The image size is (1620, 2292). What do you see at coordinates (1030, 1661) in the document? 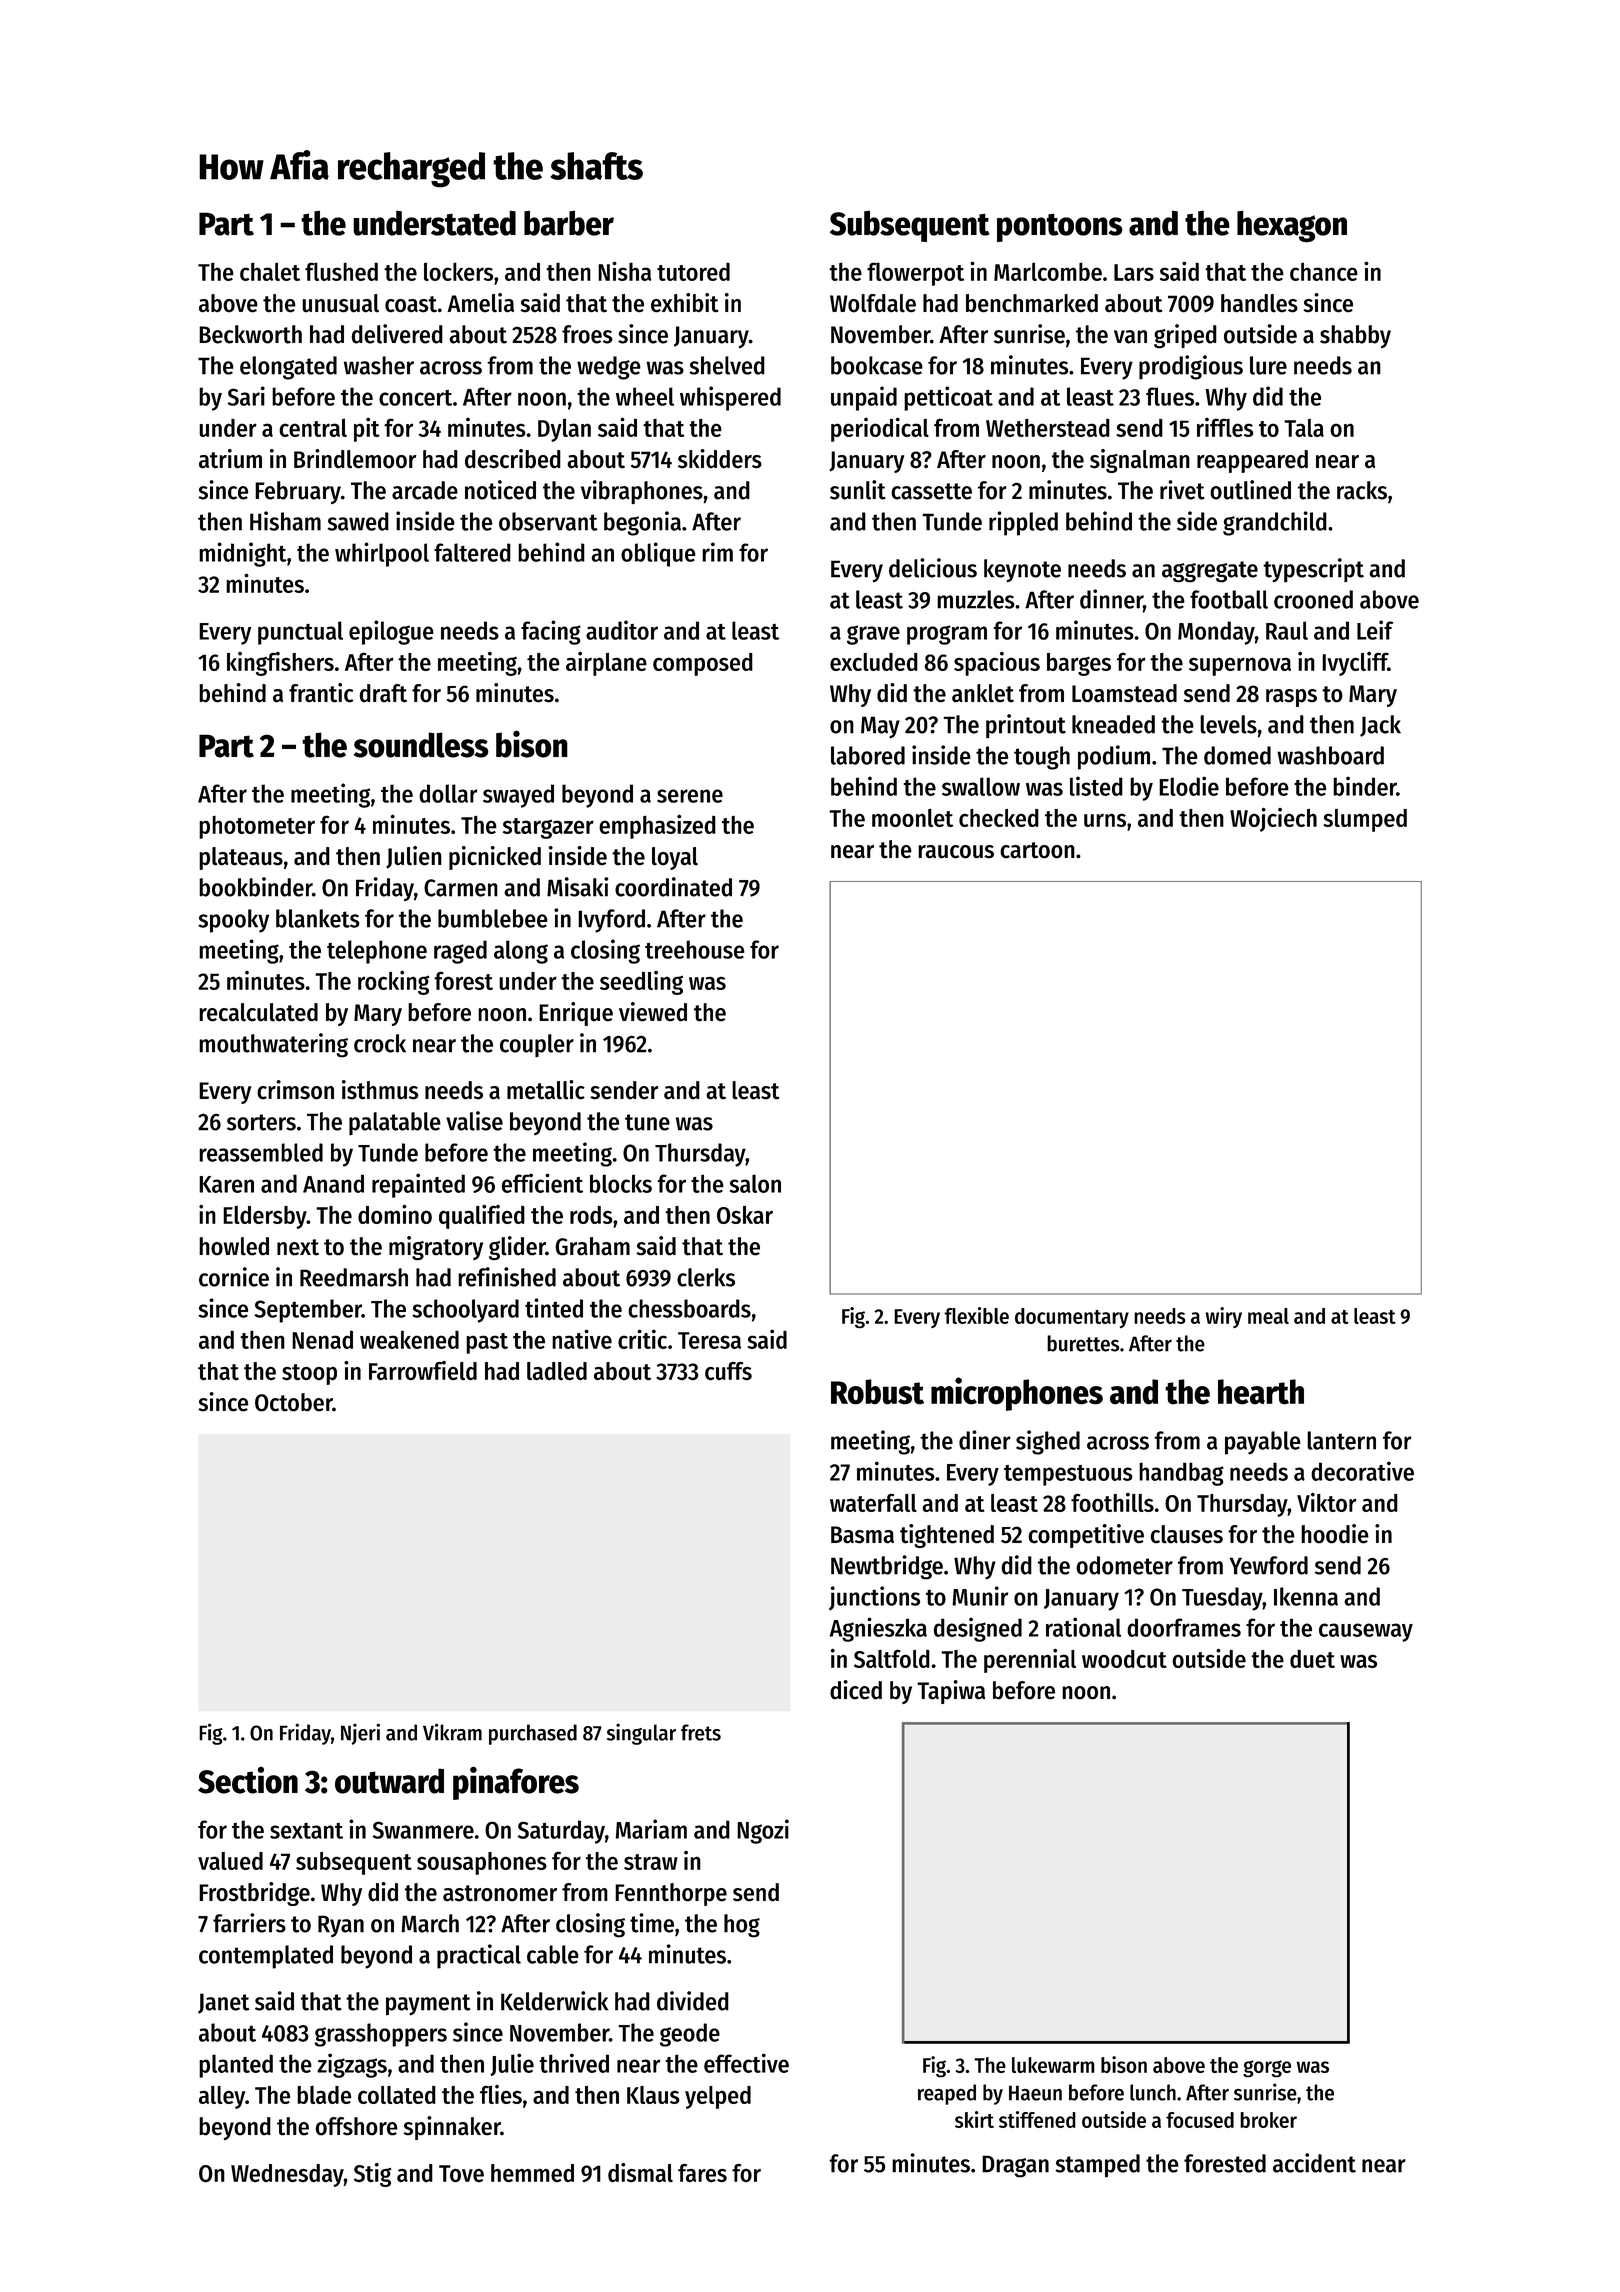
I see `perennial` at bounding box center [1030, 1661].
